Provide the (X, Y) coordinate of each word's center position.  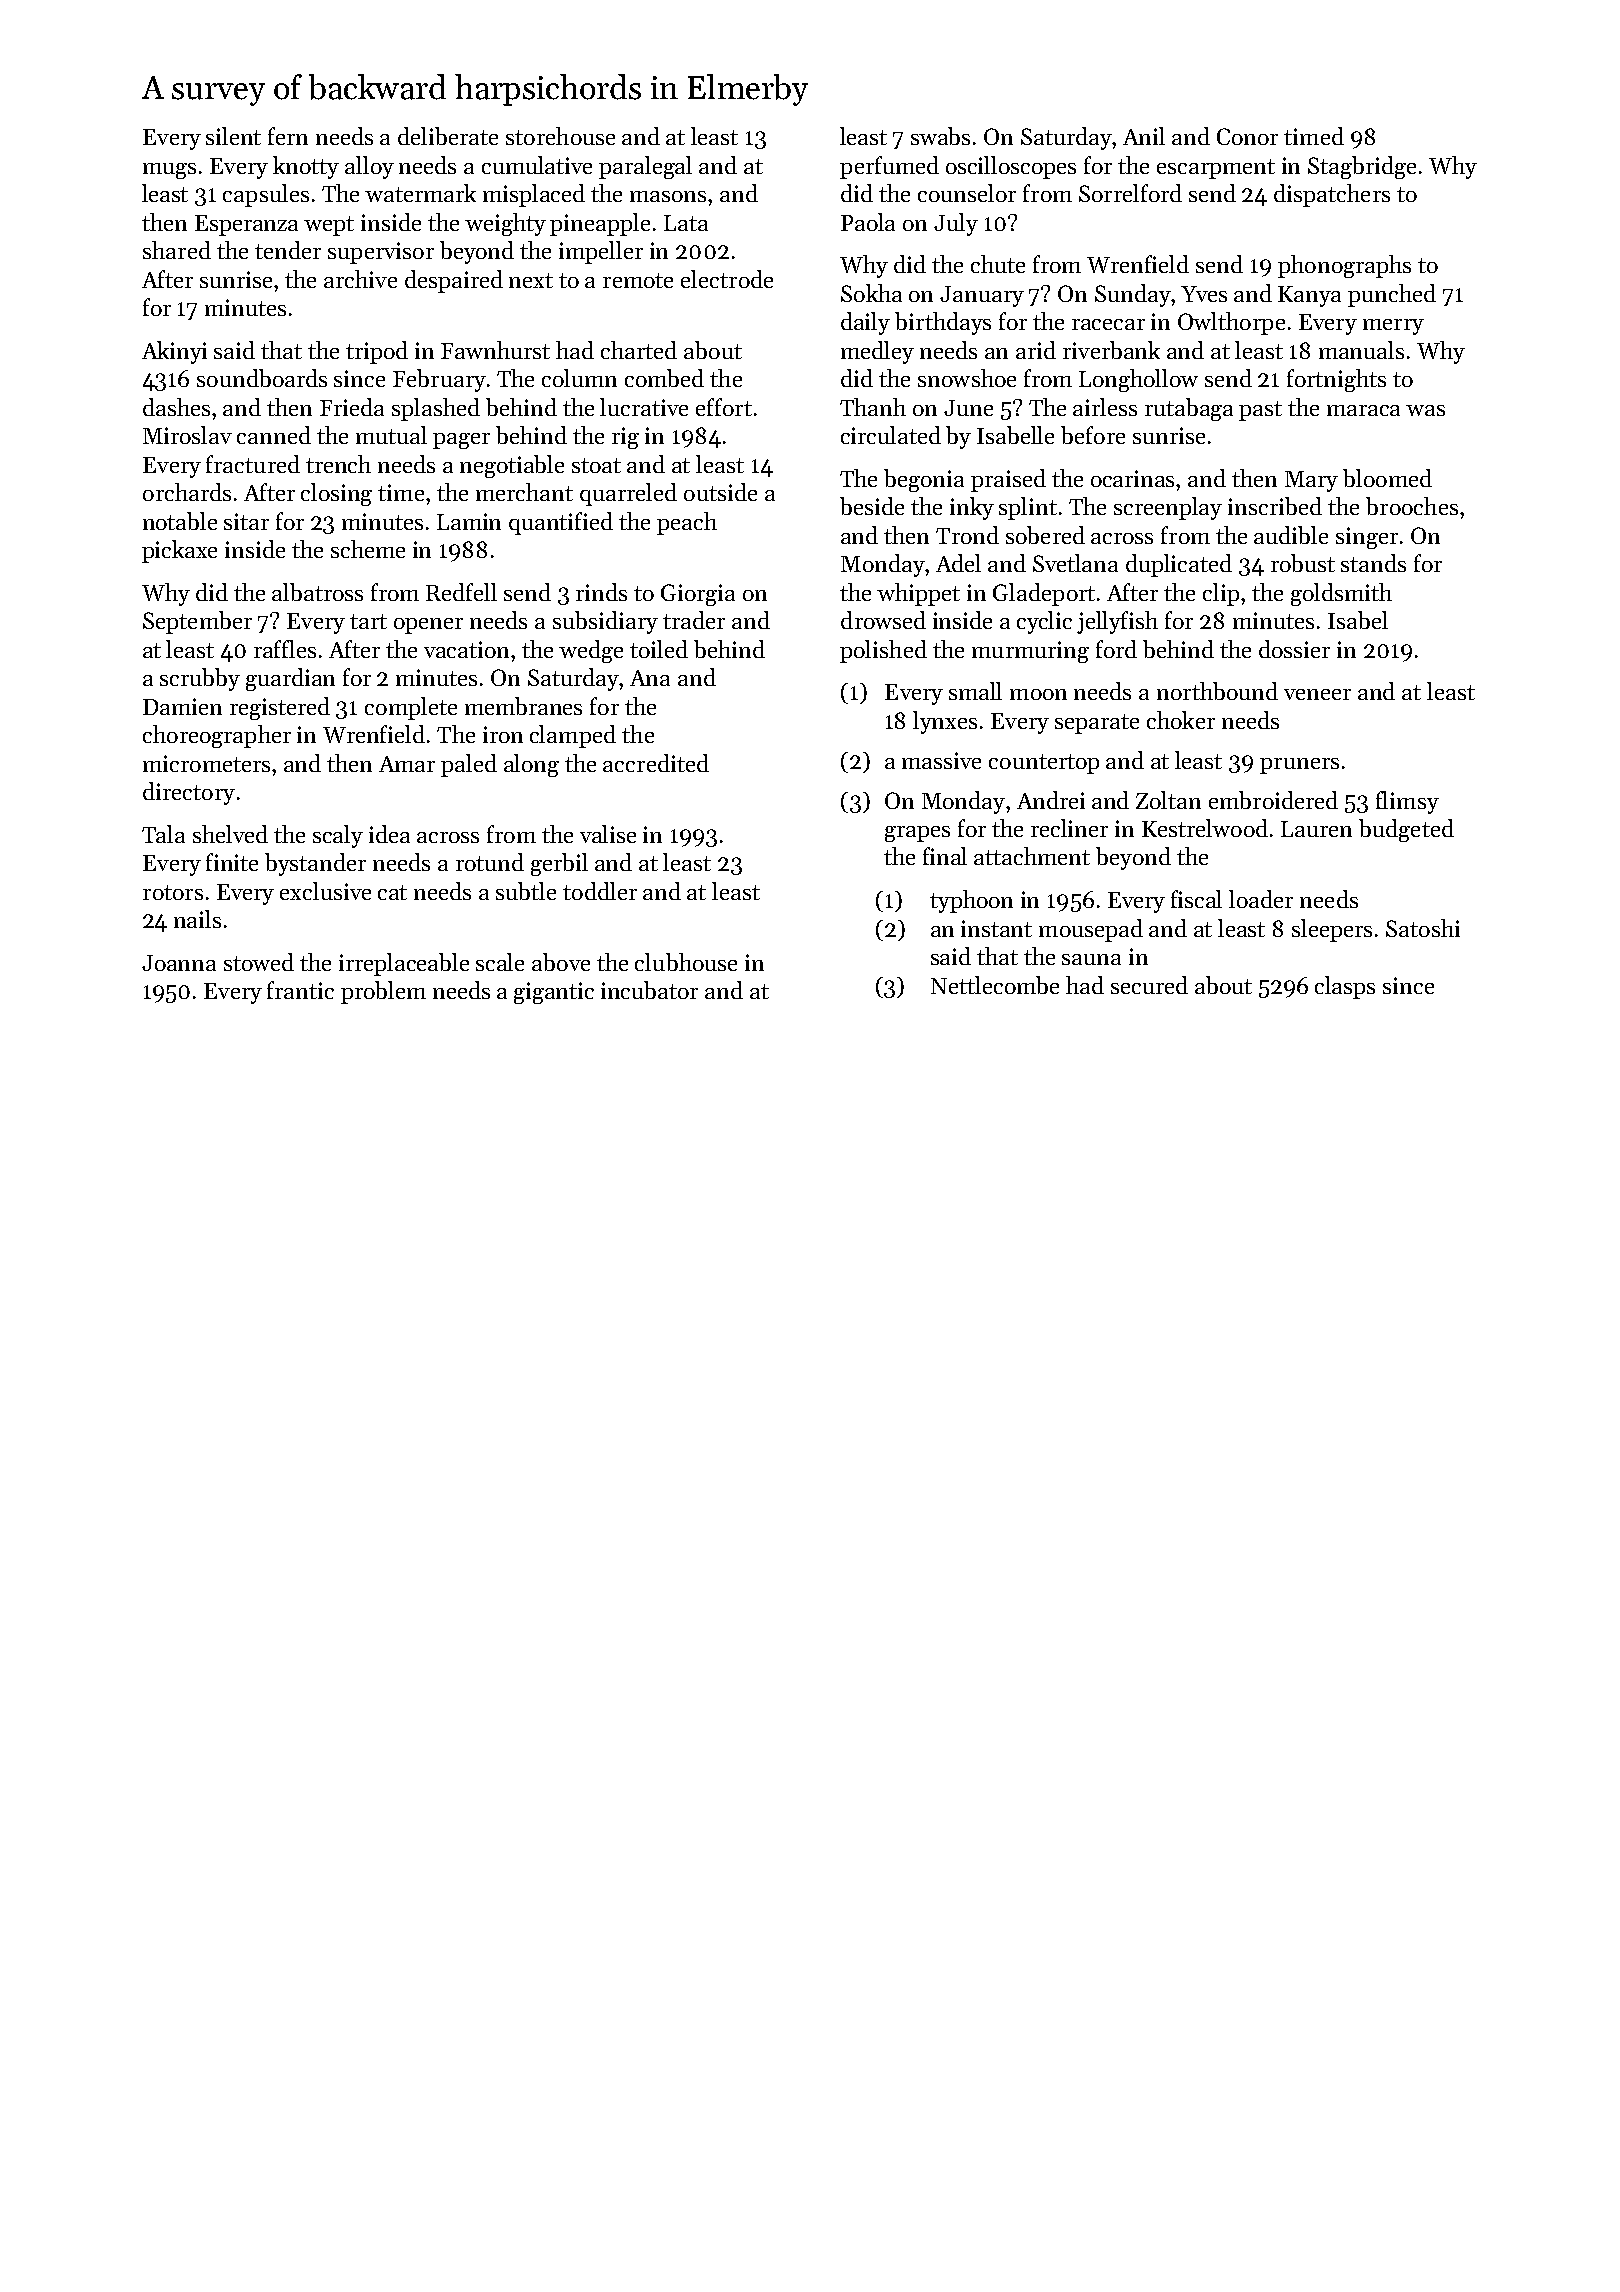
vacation (466, 649)
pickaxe (179, 551)
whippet (918, 594)
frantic (300, 990)
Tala (163, 834)
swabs (940, 136)
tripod (377, 352)
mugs (169, 171)
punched (1392, 295)
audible (1291, 535)
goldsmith (1341, 594)
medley (877, 352)
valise (608, 834)
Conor (1247, 136)
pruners (1299, 766)
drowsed (883, 620)
